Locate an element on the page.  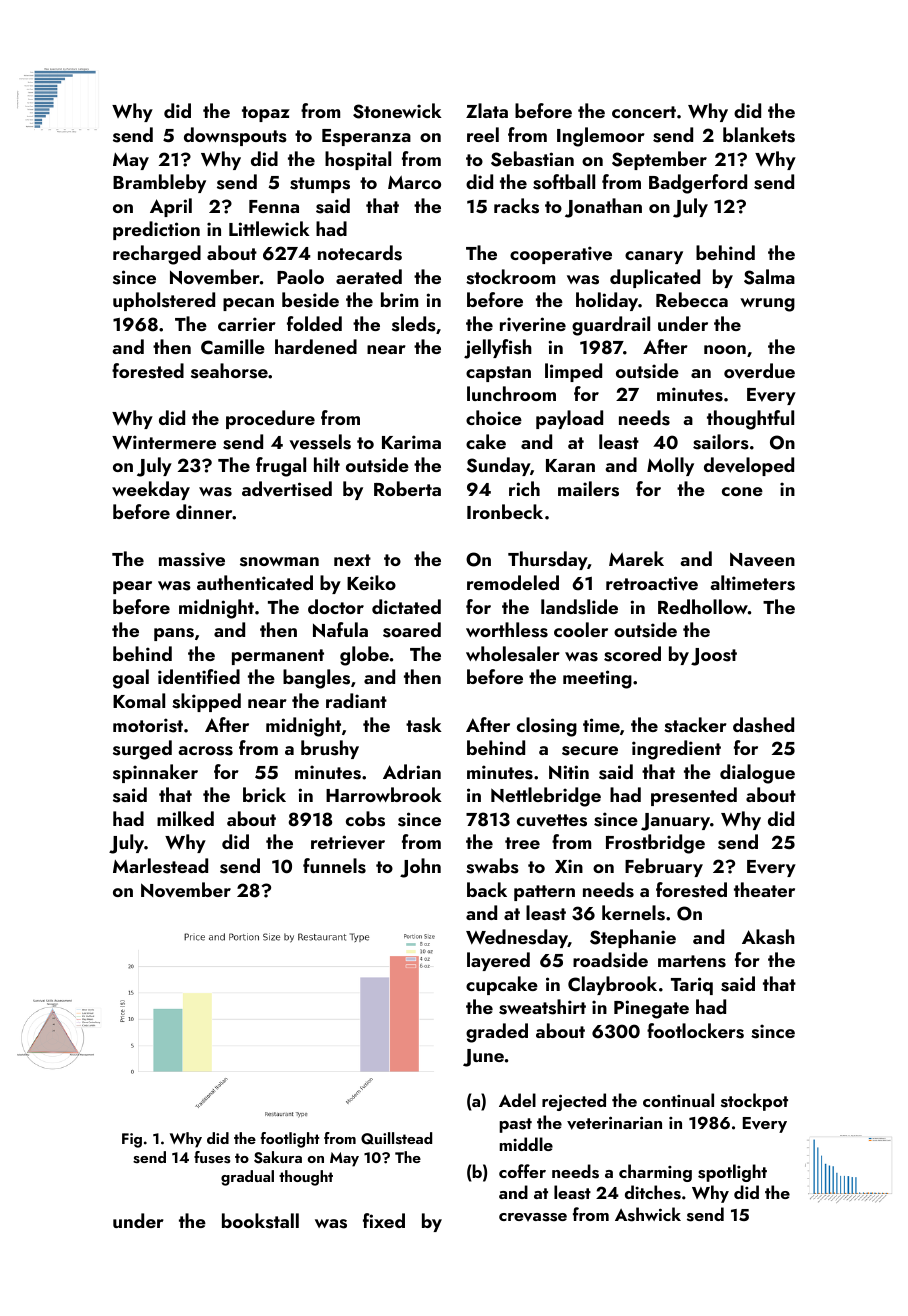
rich is located at coordinates (524, 488).
